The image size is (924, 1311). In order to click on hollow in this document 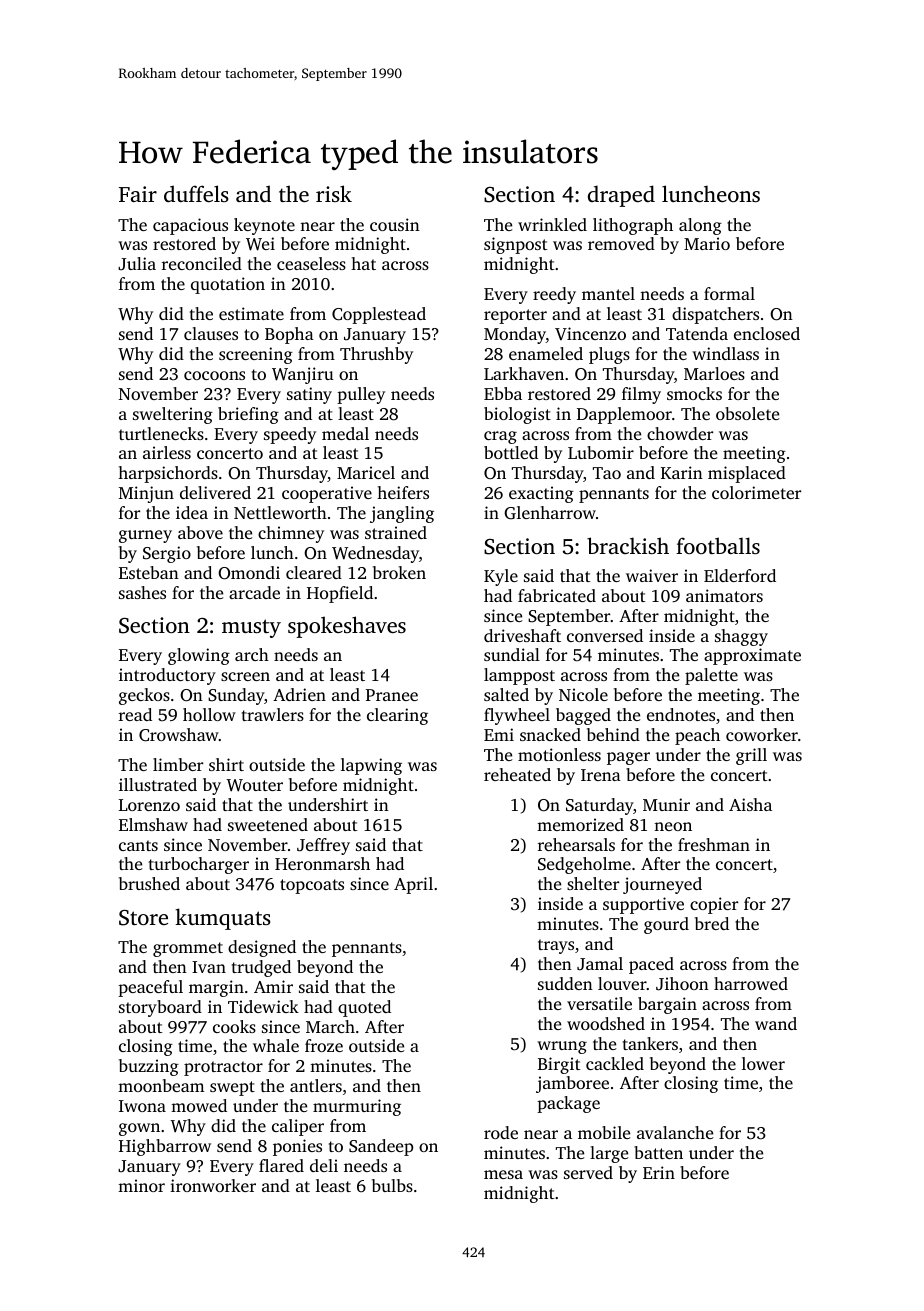, I will do `click(209, 714)`.
